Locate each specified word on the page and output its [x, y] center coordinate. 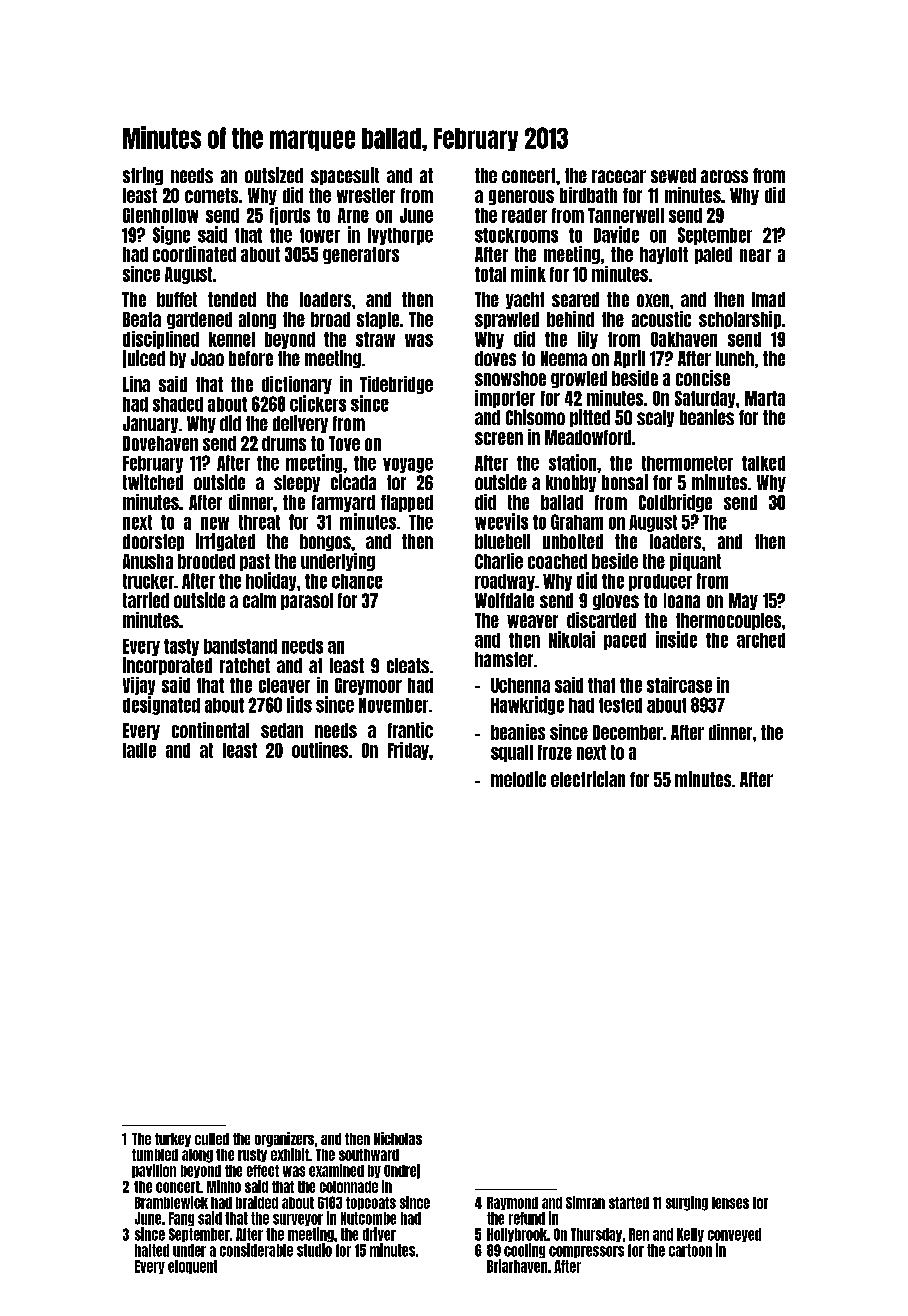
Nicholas [398, 1138]
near [755, 255]
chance [357, 581]
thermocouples [728, 621]
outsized [274, 175]
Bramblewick [171, 1202]
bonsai [625, 482]
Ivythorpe [400, 236]
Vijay [139, 686]
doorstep [153, 542]
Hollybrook [517, 1235]
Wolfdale [504, 600]
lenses [730, 1203]
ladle [139, 750]
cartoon [690, 1250]
